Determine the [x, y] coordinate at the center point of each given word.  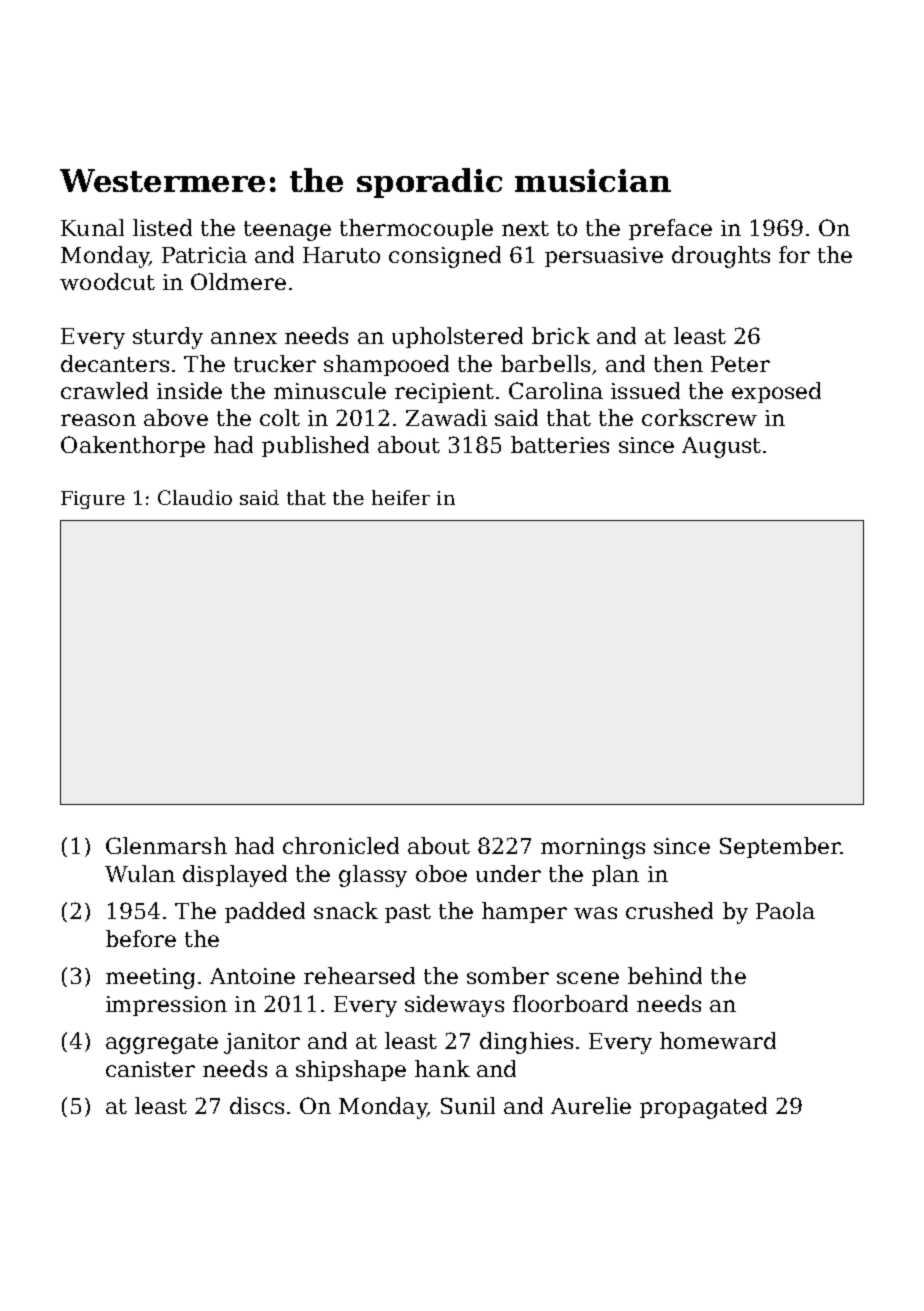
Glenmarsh [166, 845]
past [408, 913]
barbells [545, 363]
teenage [287, 231]
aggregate [162, 1044]
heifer [401, 497]
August [721, 447]
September [780, 847]
